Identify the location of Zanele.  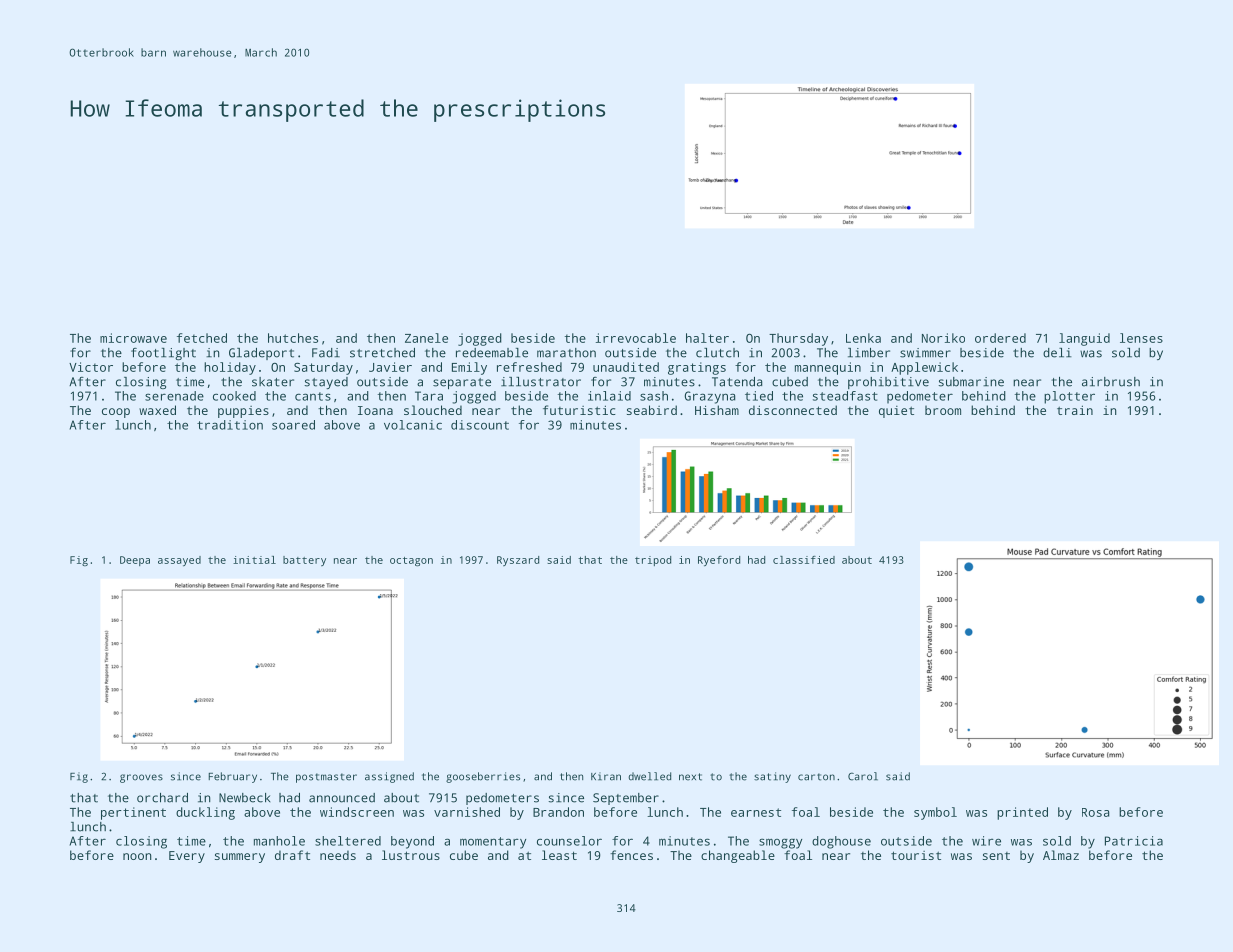
(426, 338).
